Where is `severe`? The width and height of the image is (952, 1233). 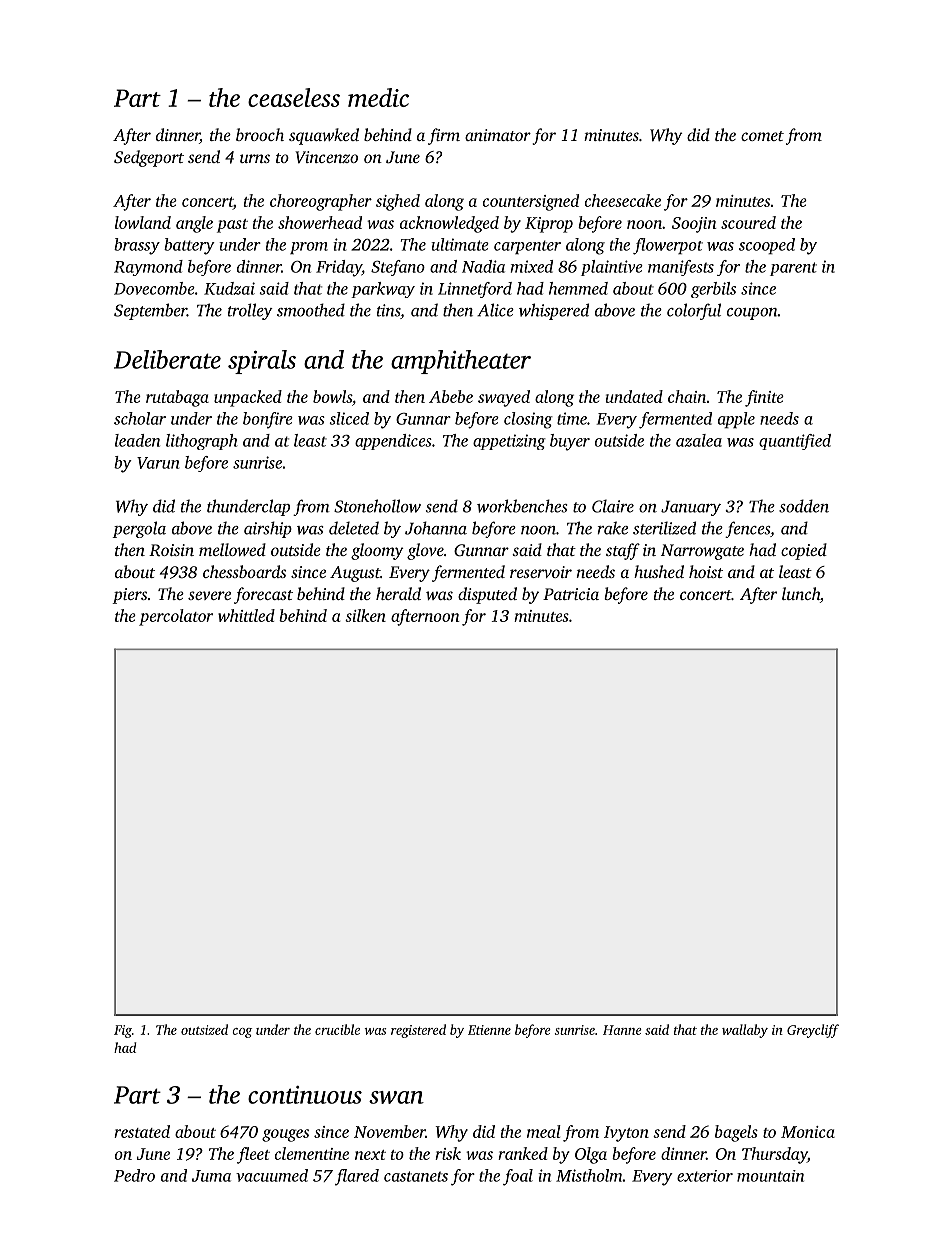
severe is located at coordinates (209, 595).
